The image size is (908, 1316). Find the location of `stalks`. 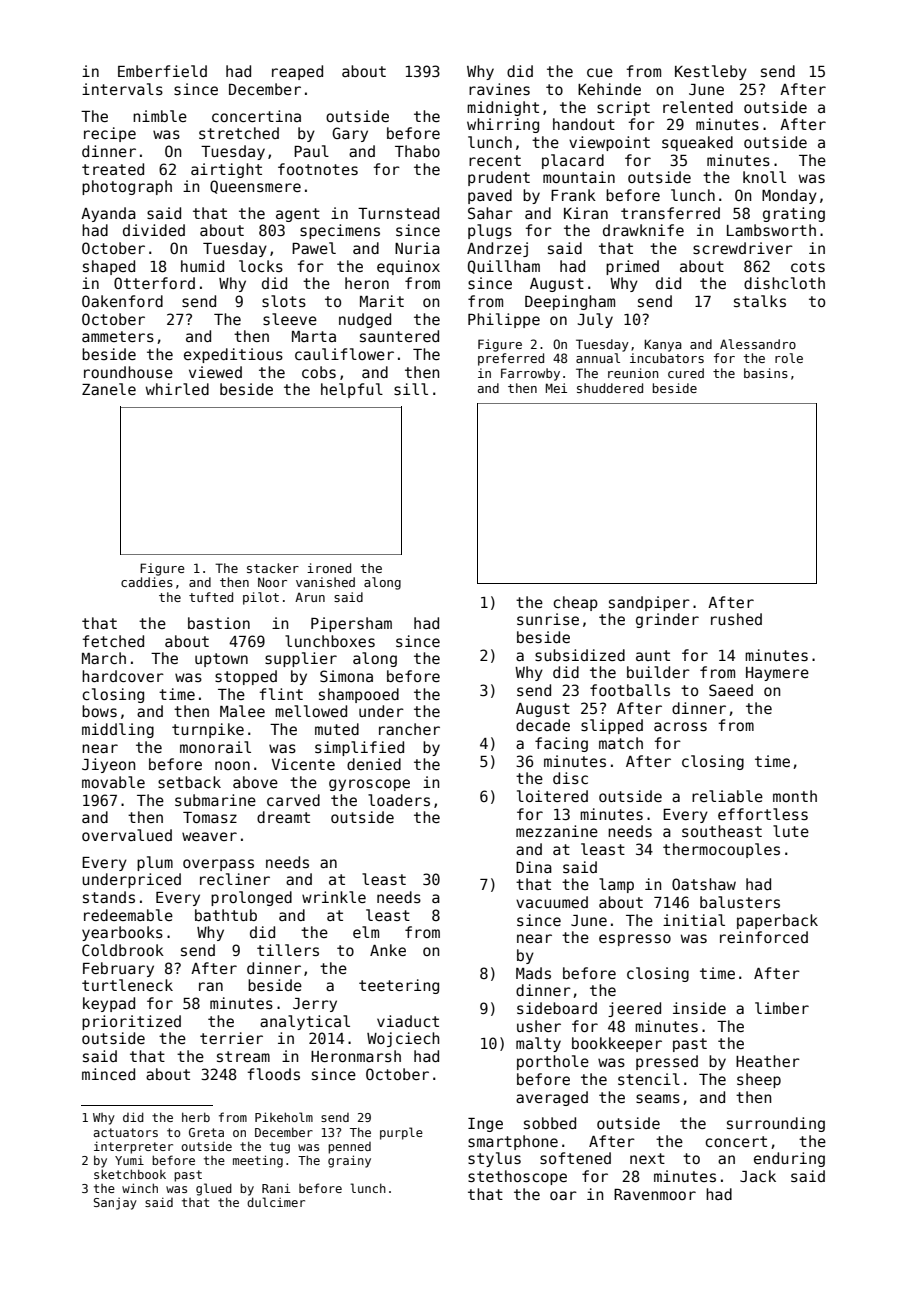

stalks is located at coordinates (760, 301).
